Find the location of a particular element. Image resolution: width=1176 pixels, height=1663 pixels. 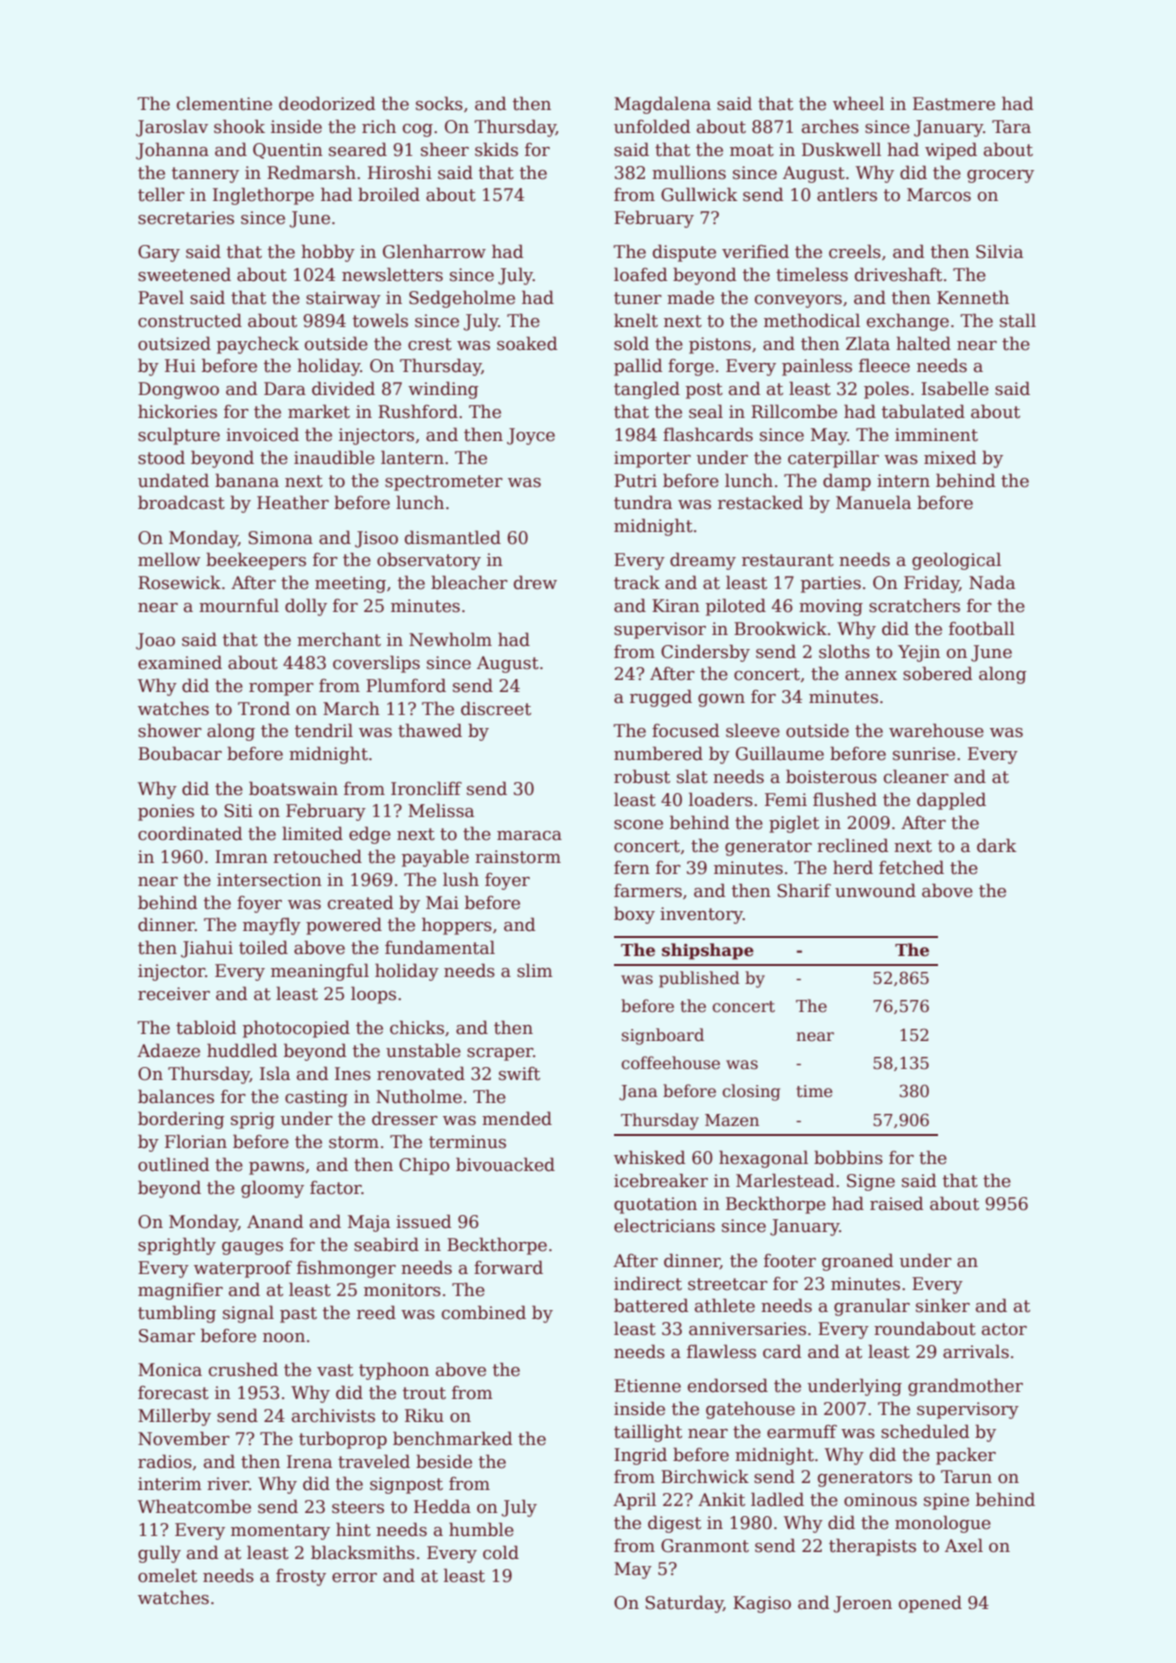

importer is located at coordinates (652, 459).
